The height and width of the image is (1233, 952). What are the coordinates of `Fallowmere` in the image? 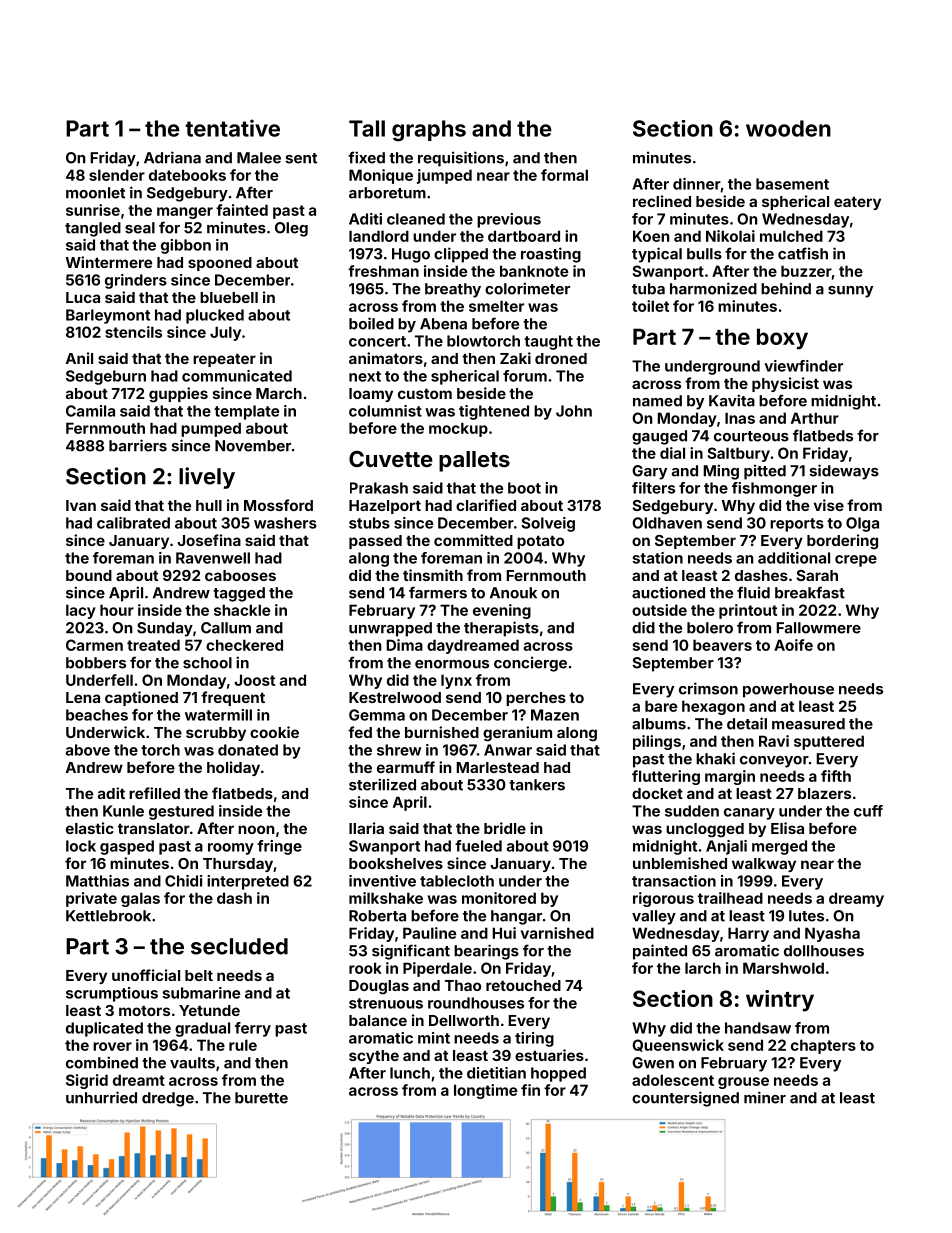 It's located at (818, 628).
